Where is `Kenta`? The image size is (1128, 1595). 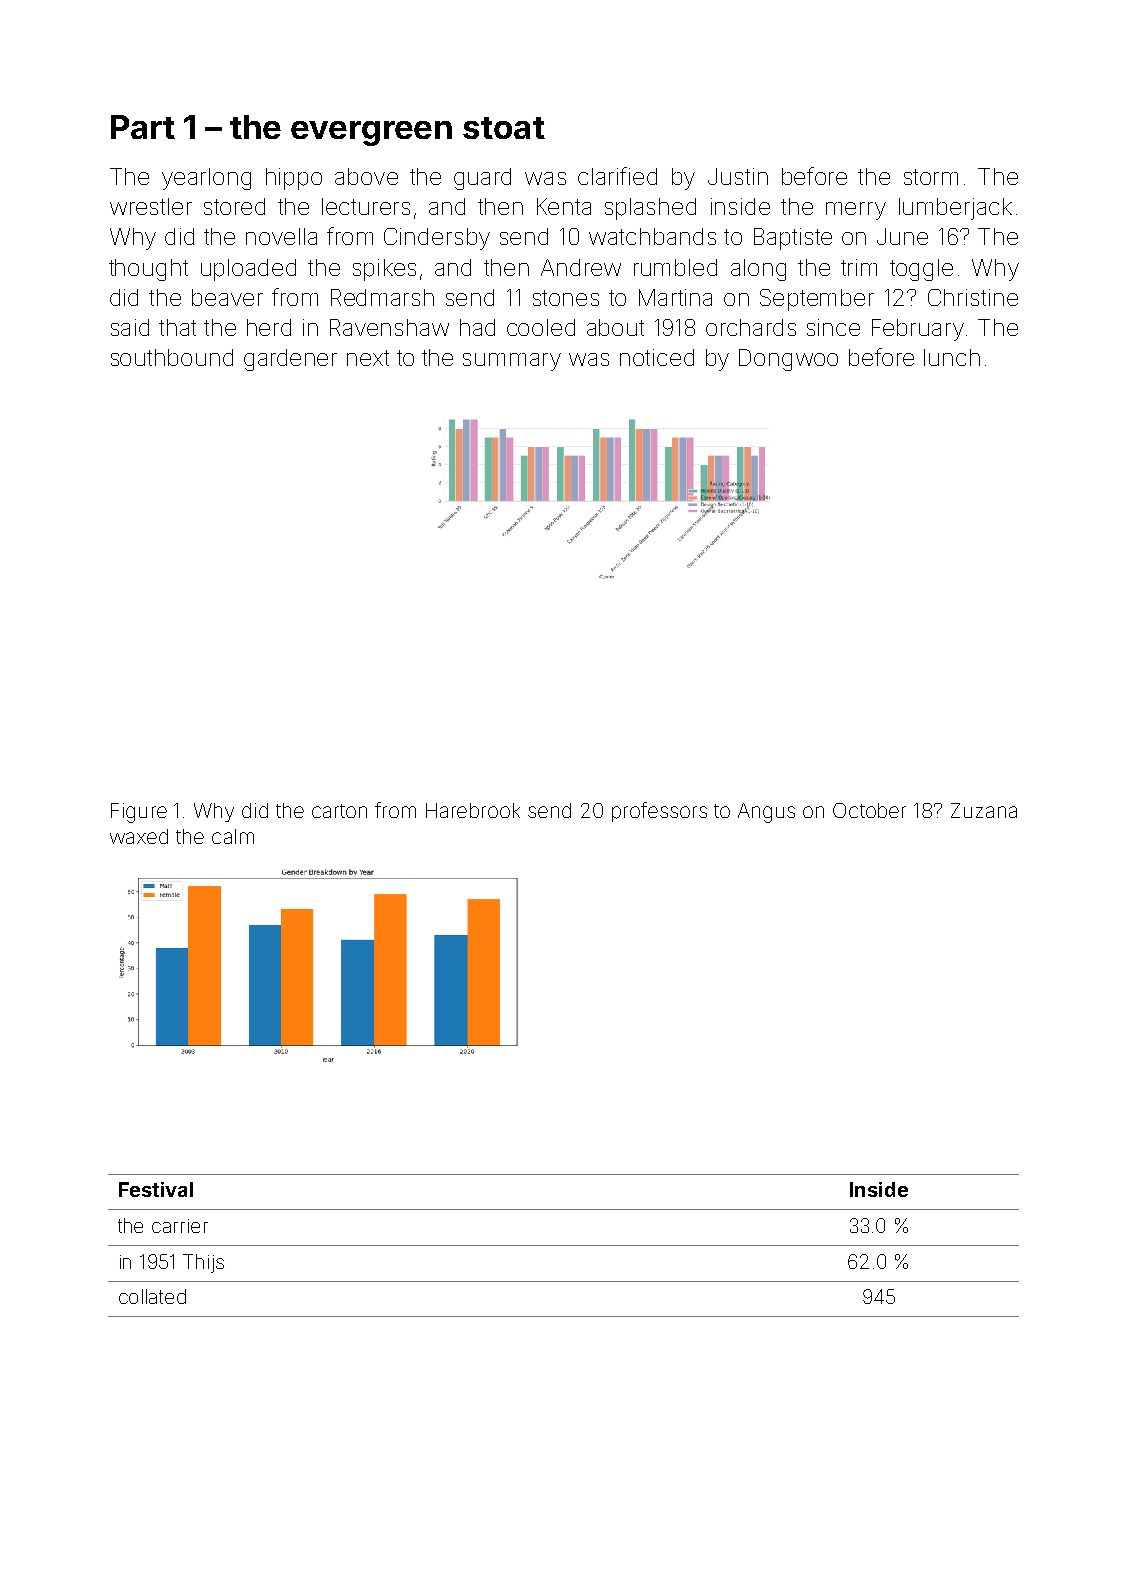 Kenta is located at coordinates (564, 206).
